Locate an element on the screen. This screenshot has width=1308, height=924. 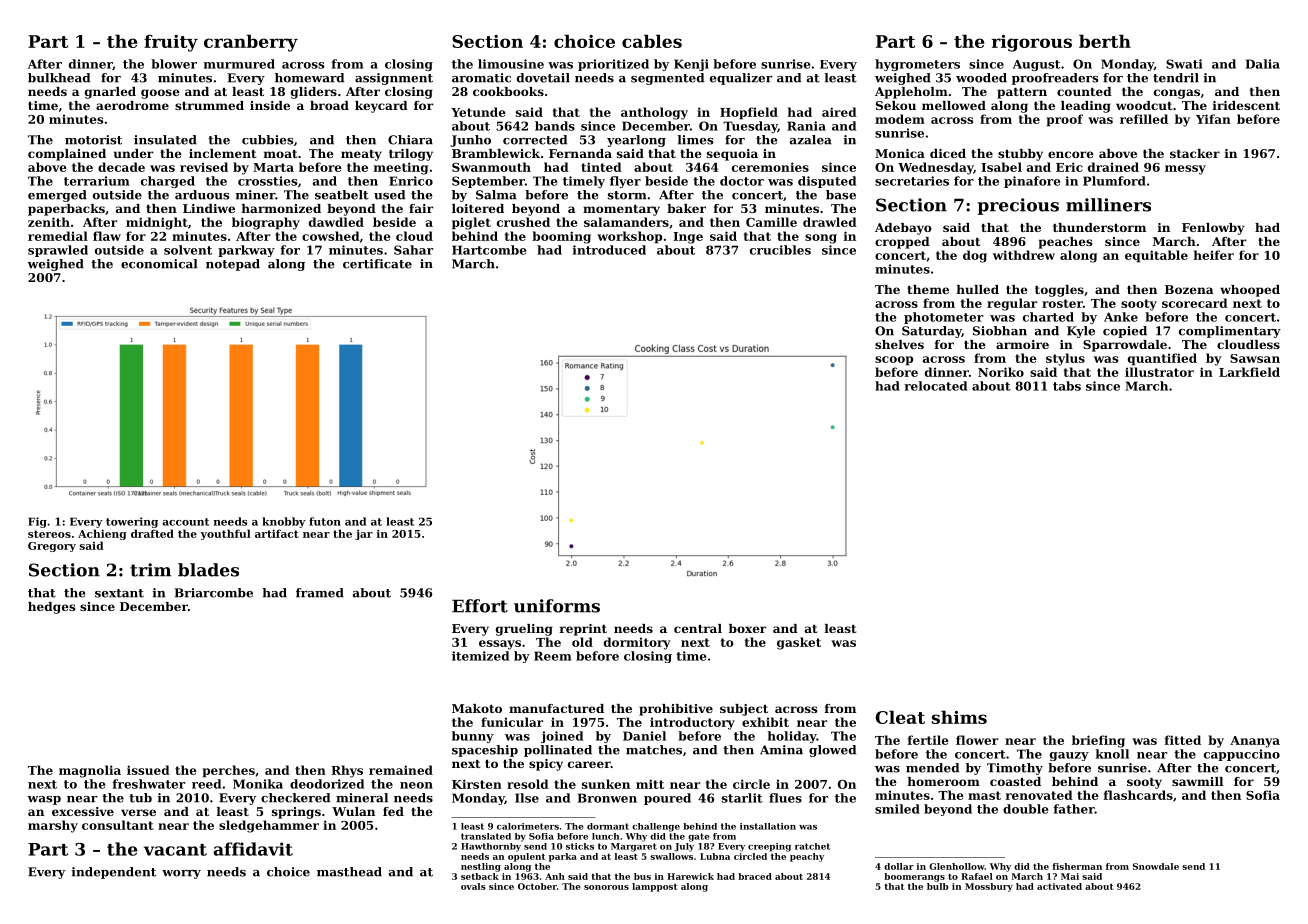
issued is located at coordinates (148, 770).
